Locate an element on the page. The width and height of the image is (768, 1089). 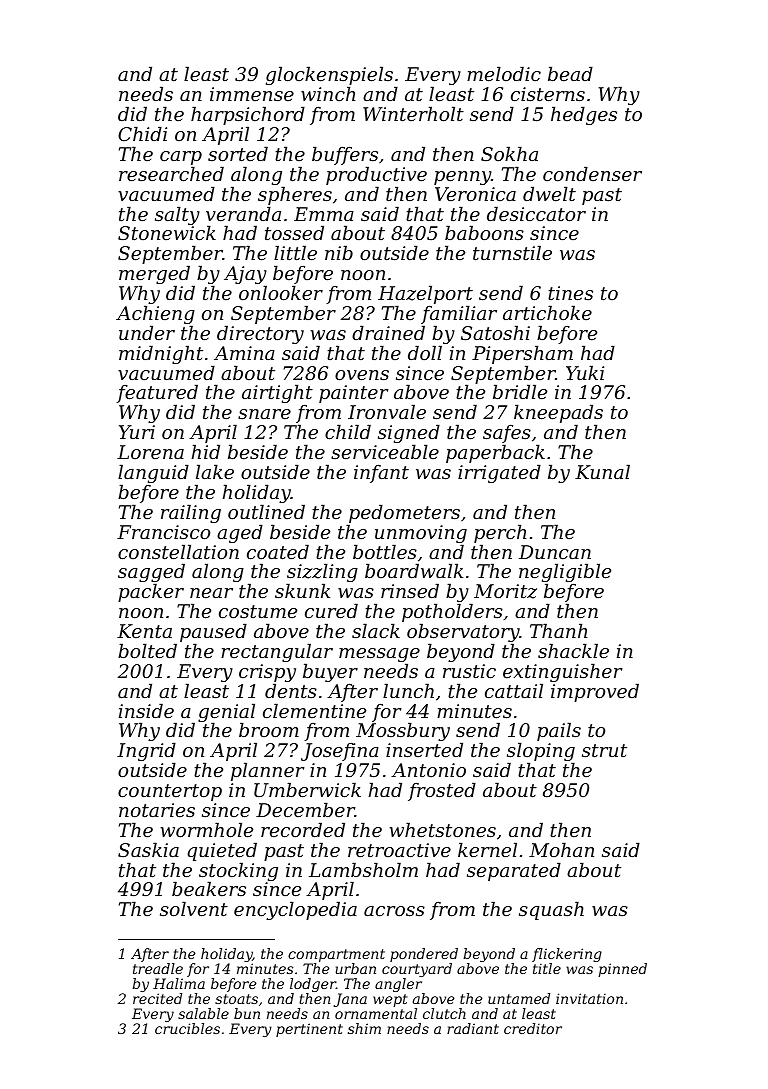
Winterholt is located at coordinates (413, 113).
